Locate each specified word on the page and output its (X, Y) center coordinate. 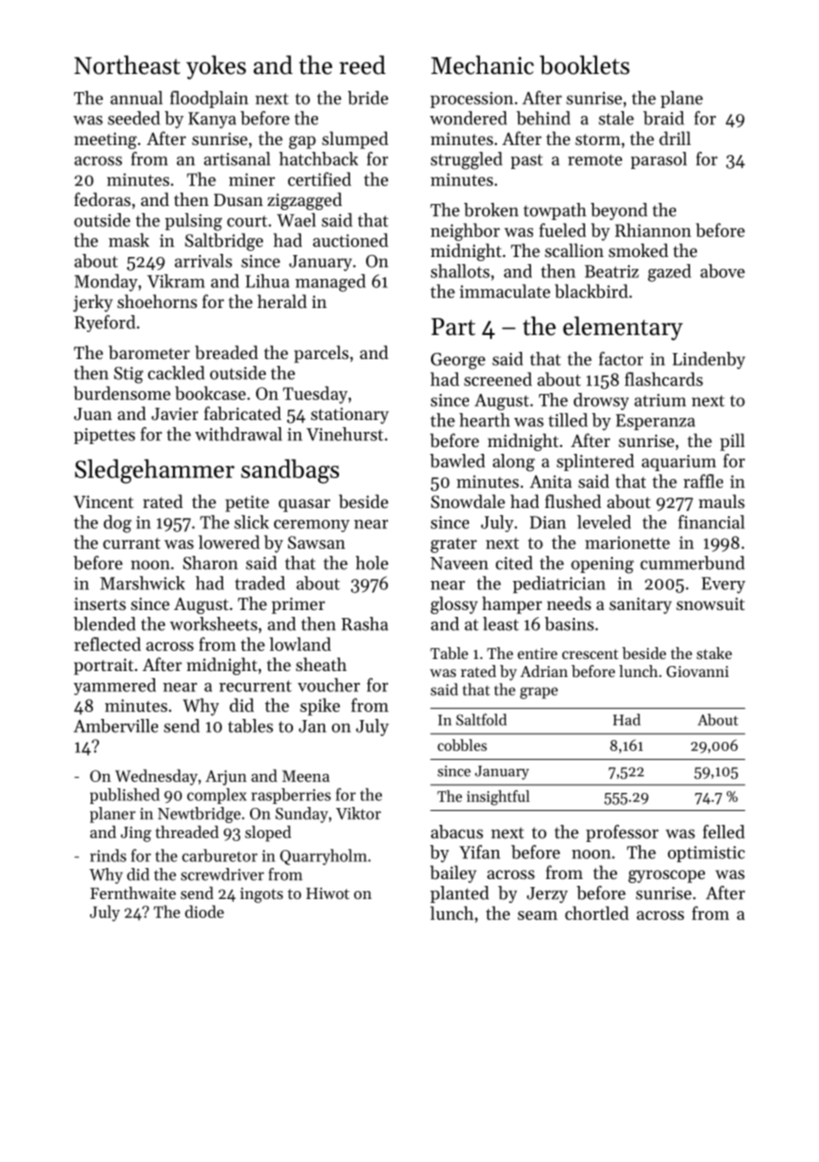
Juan (93, 414)
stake (714, 653)
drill (675, 138)
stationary (350, 415)
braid (663, 118)
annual (136, 98)
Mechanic (482, 65)
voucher (329, 685)
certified (319, 179)
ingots (261, 895)
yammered (115, 686)
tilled (568, 420)
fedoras (102, 199)
